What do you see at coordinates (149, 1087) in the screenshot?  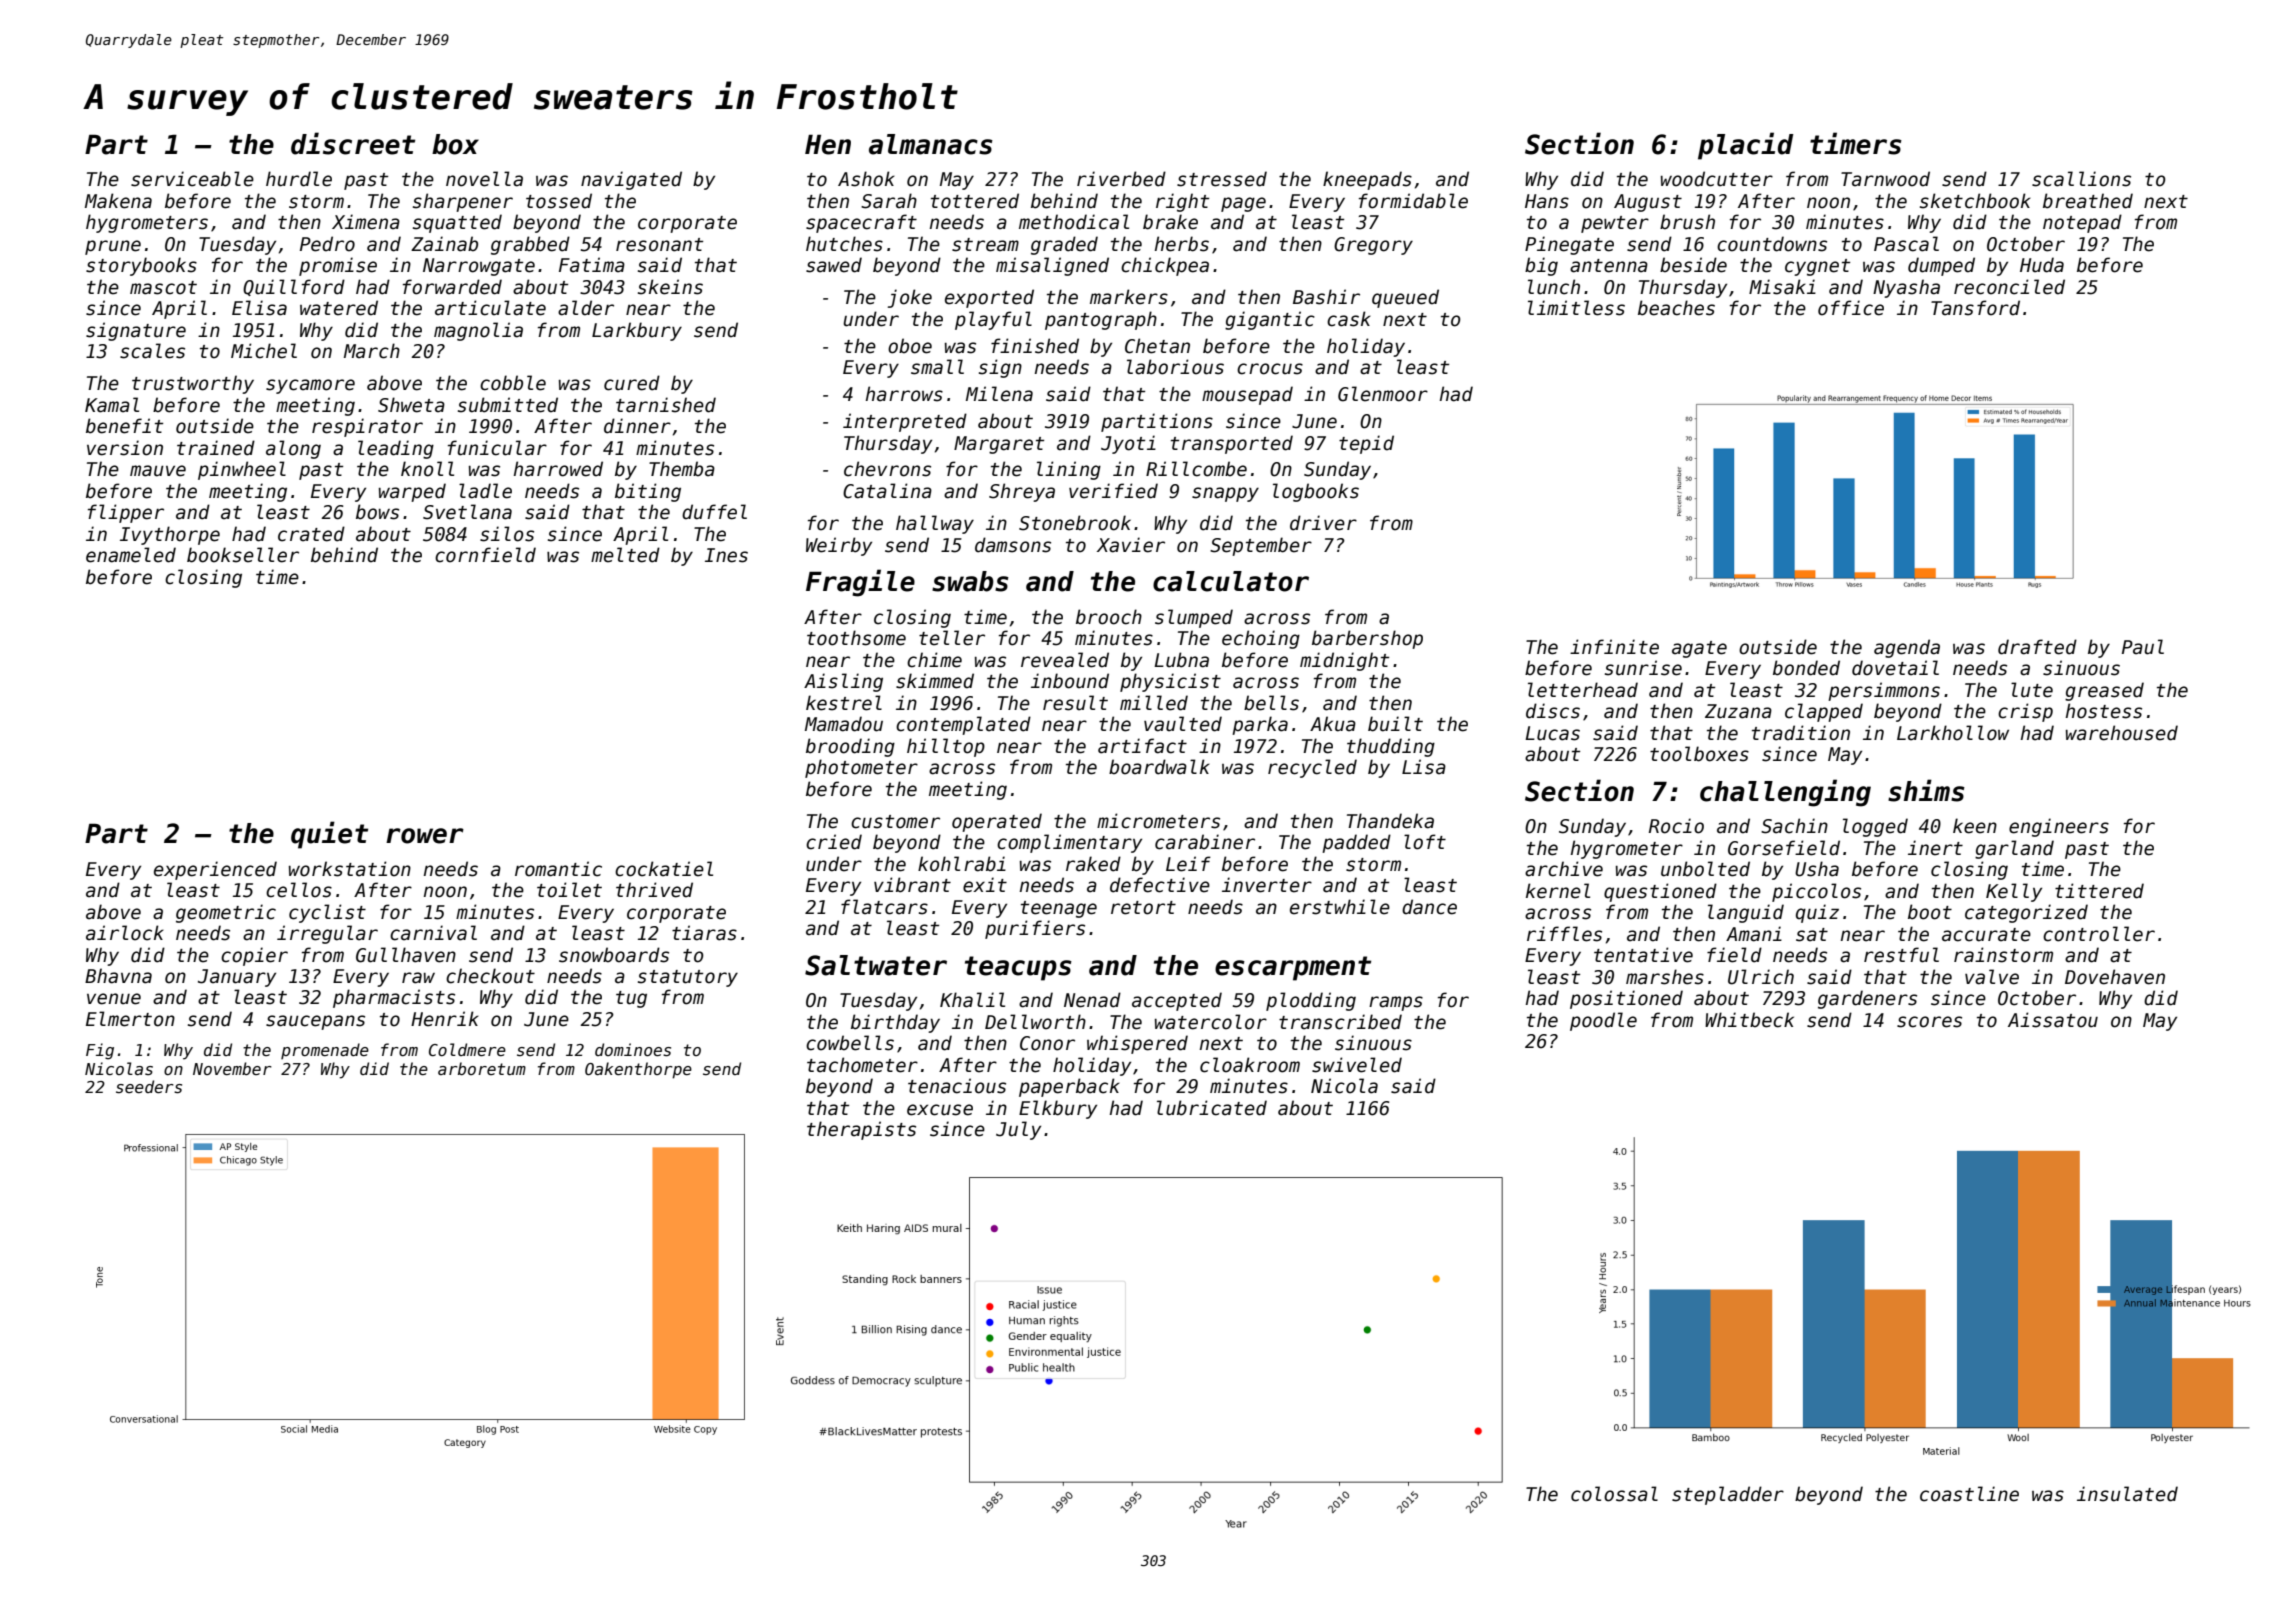 I see `seeders` at bounding box center [149, 1087].
